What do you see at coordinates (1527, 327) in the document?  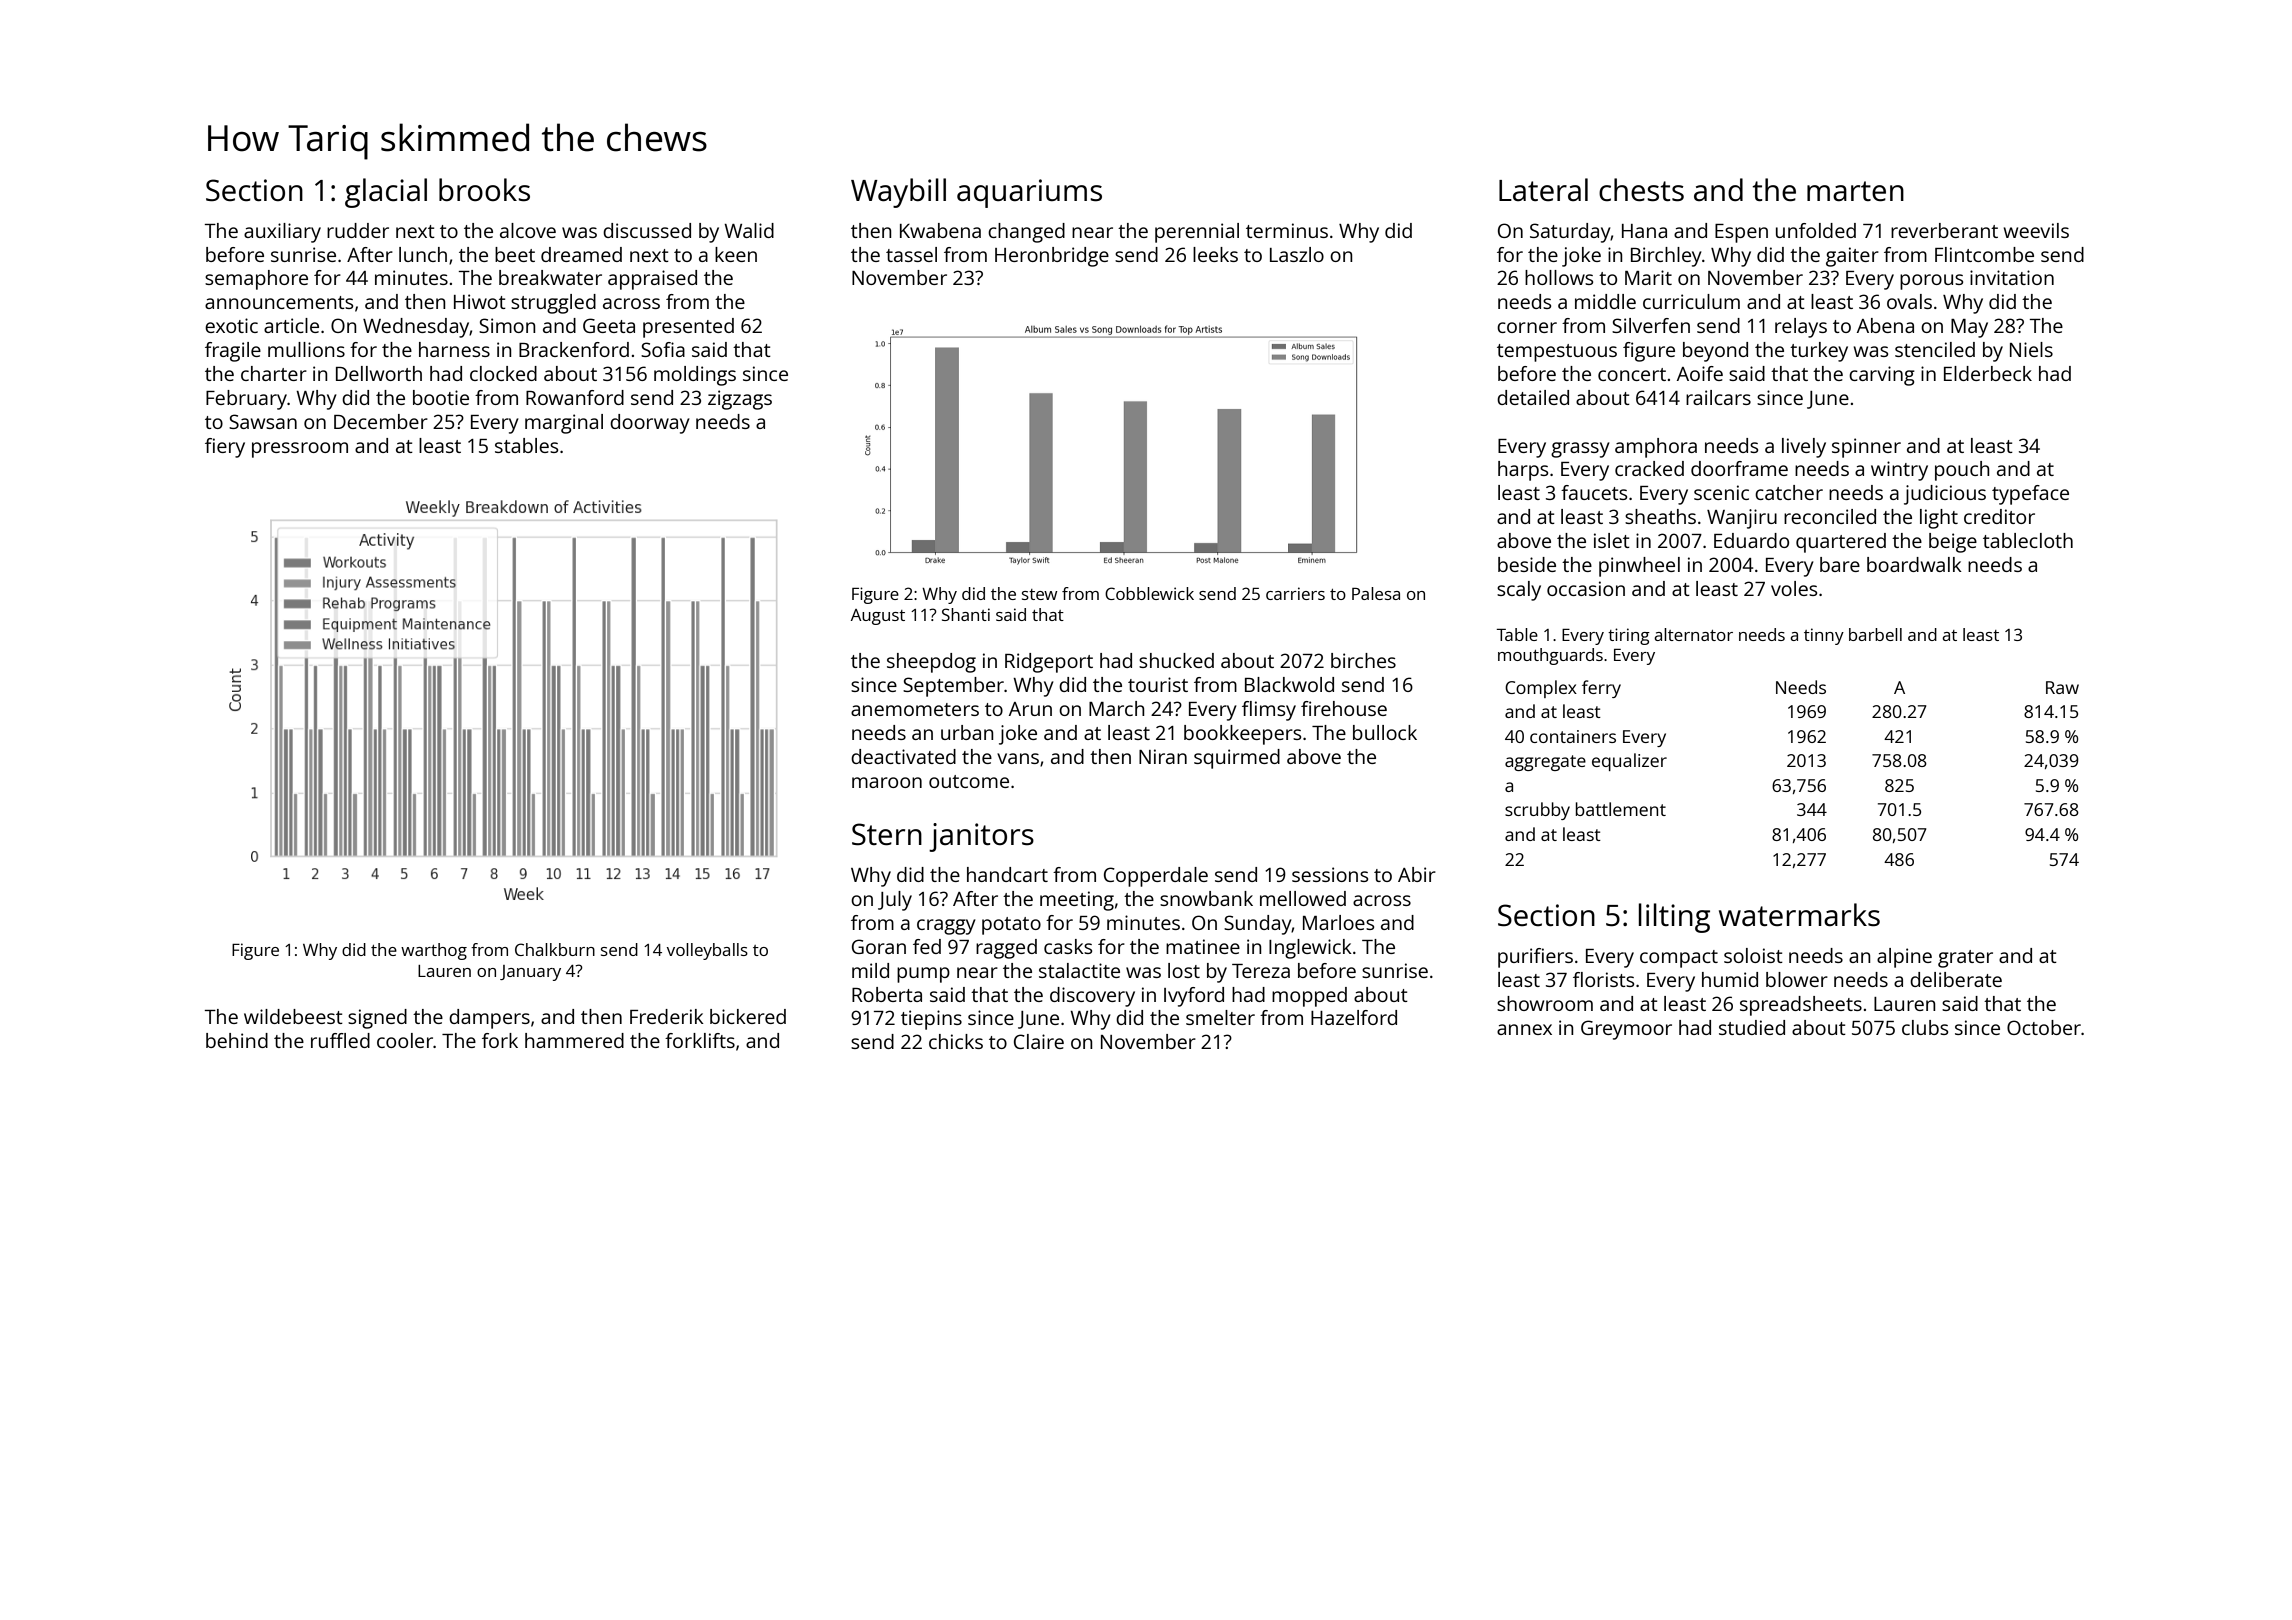 I see `corner` at bounding box center [1527, 327].
